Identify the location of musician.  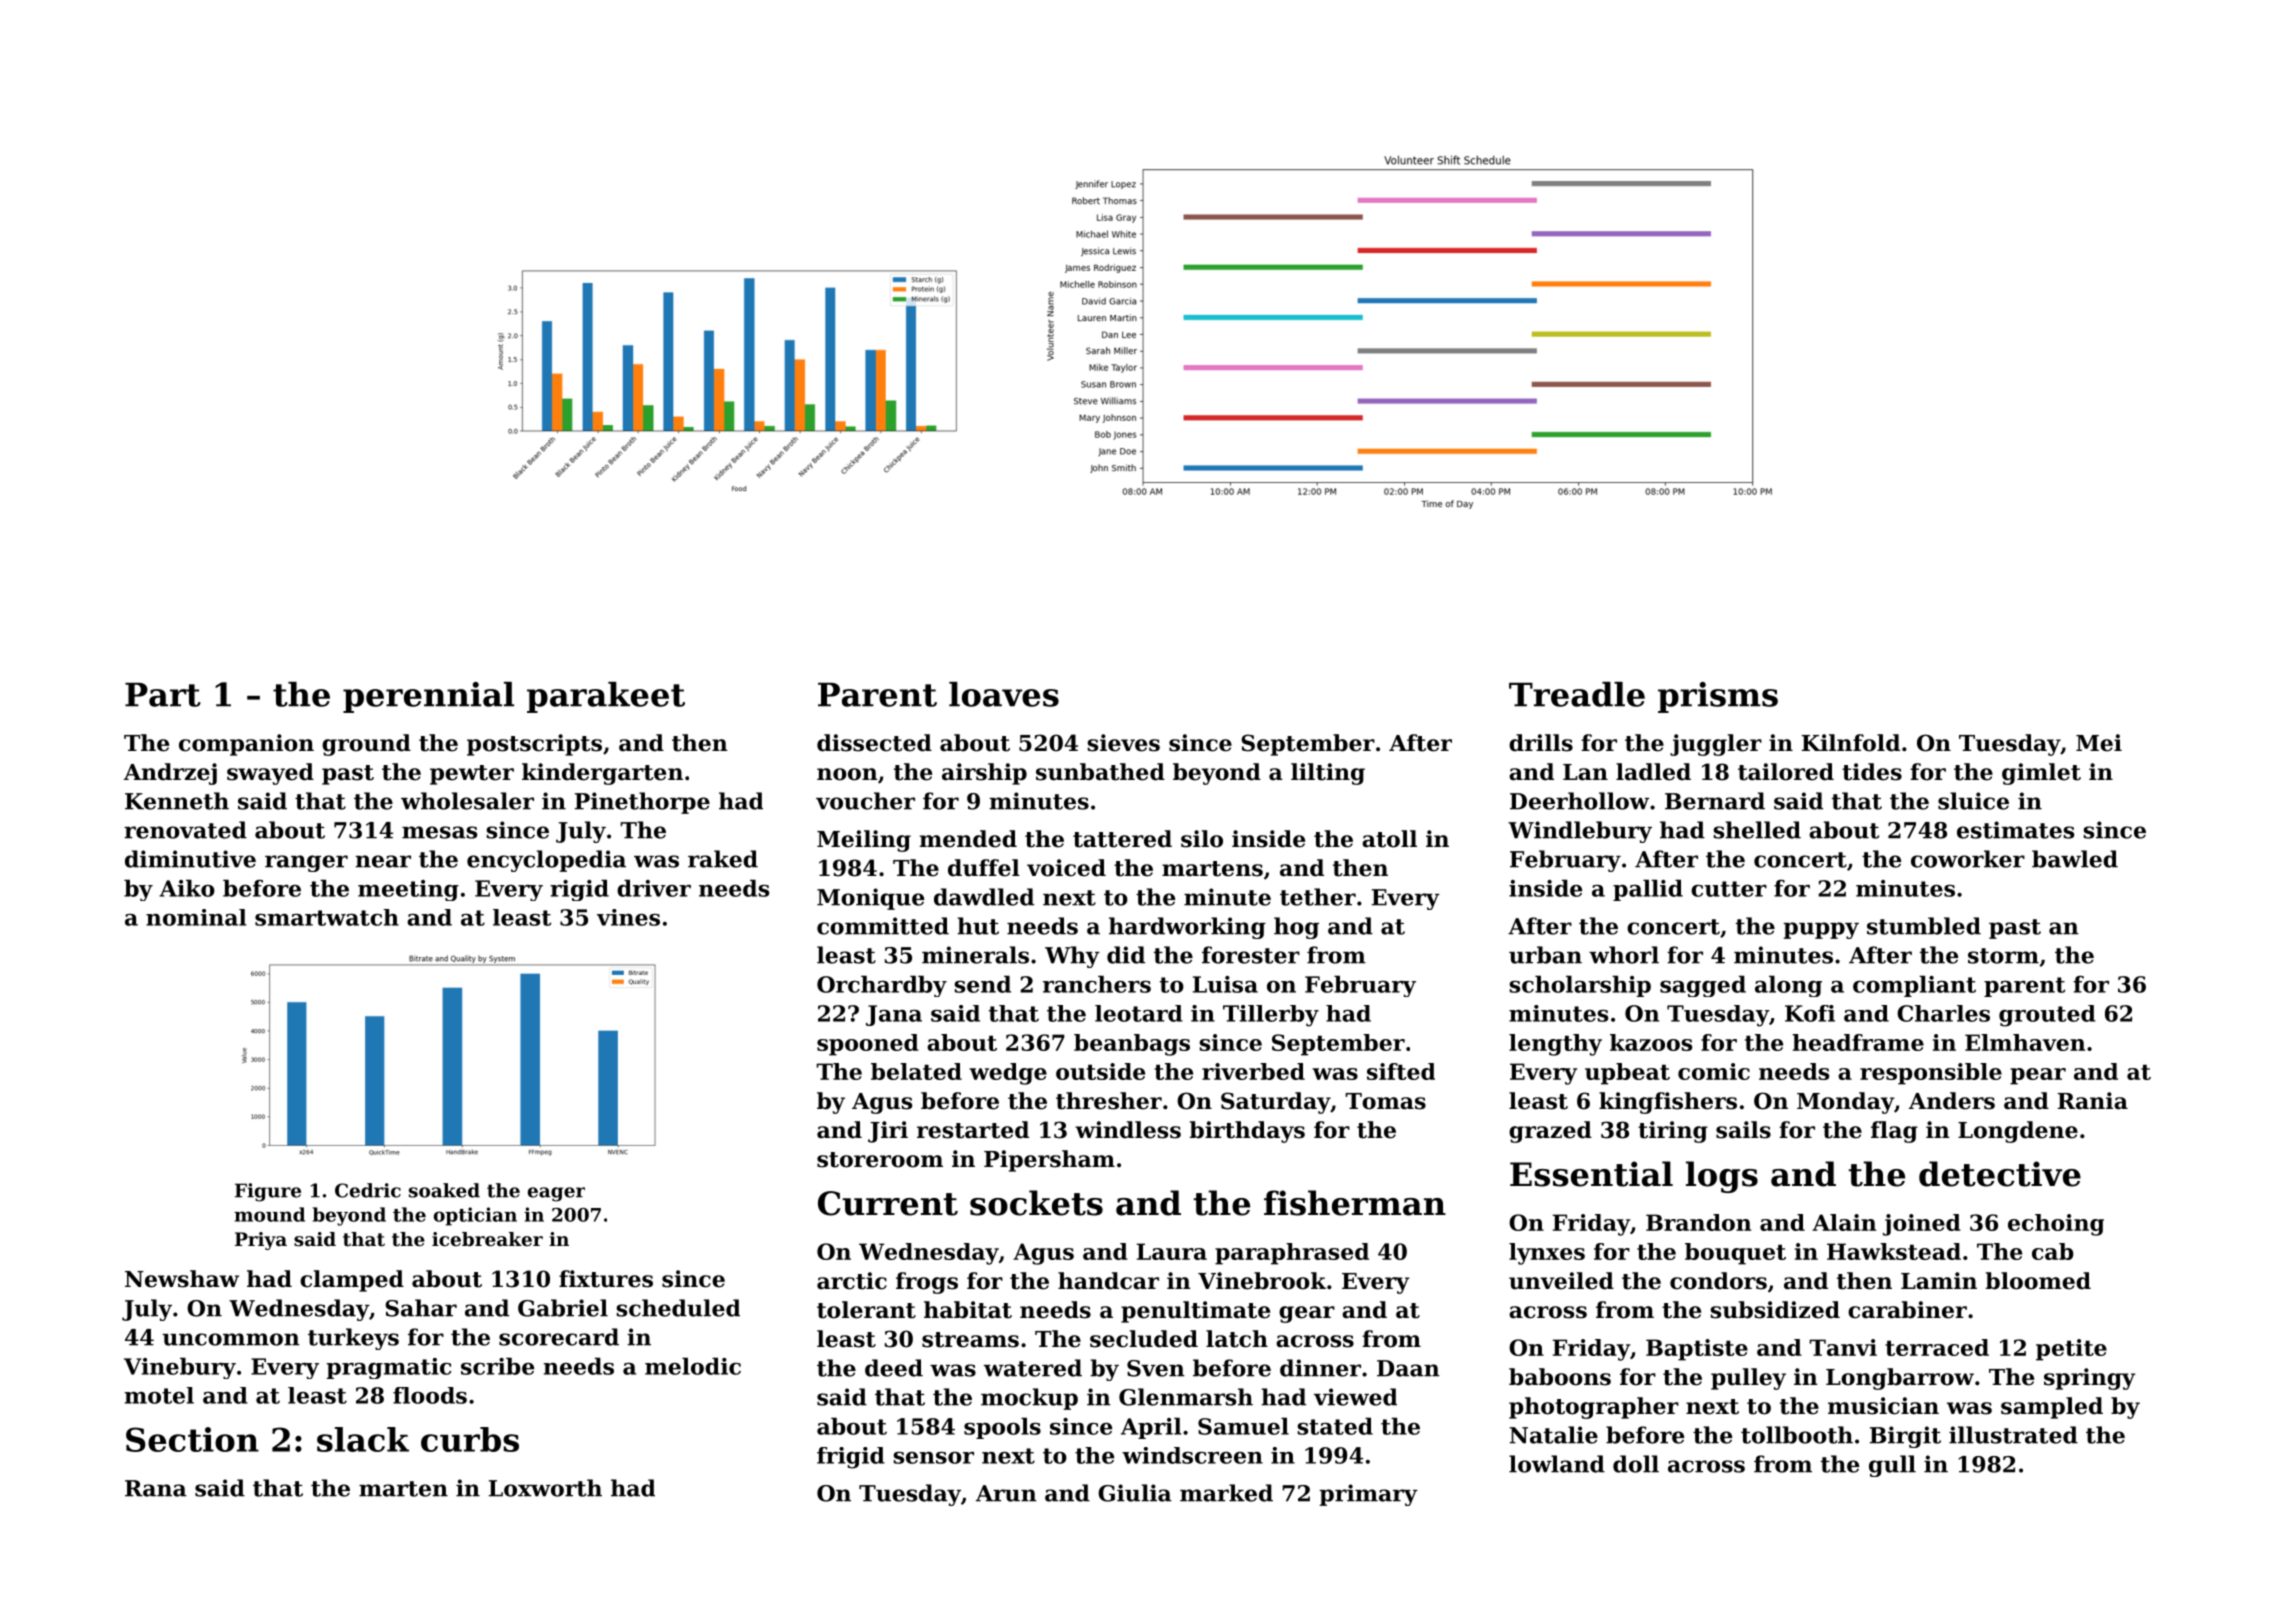
(1883, 1406).
